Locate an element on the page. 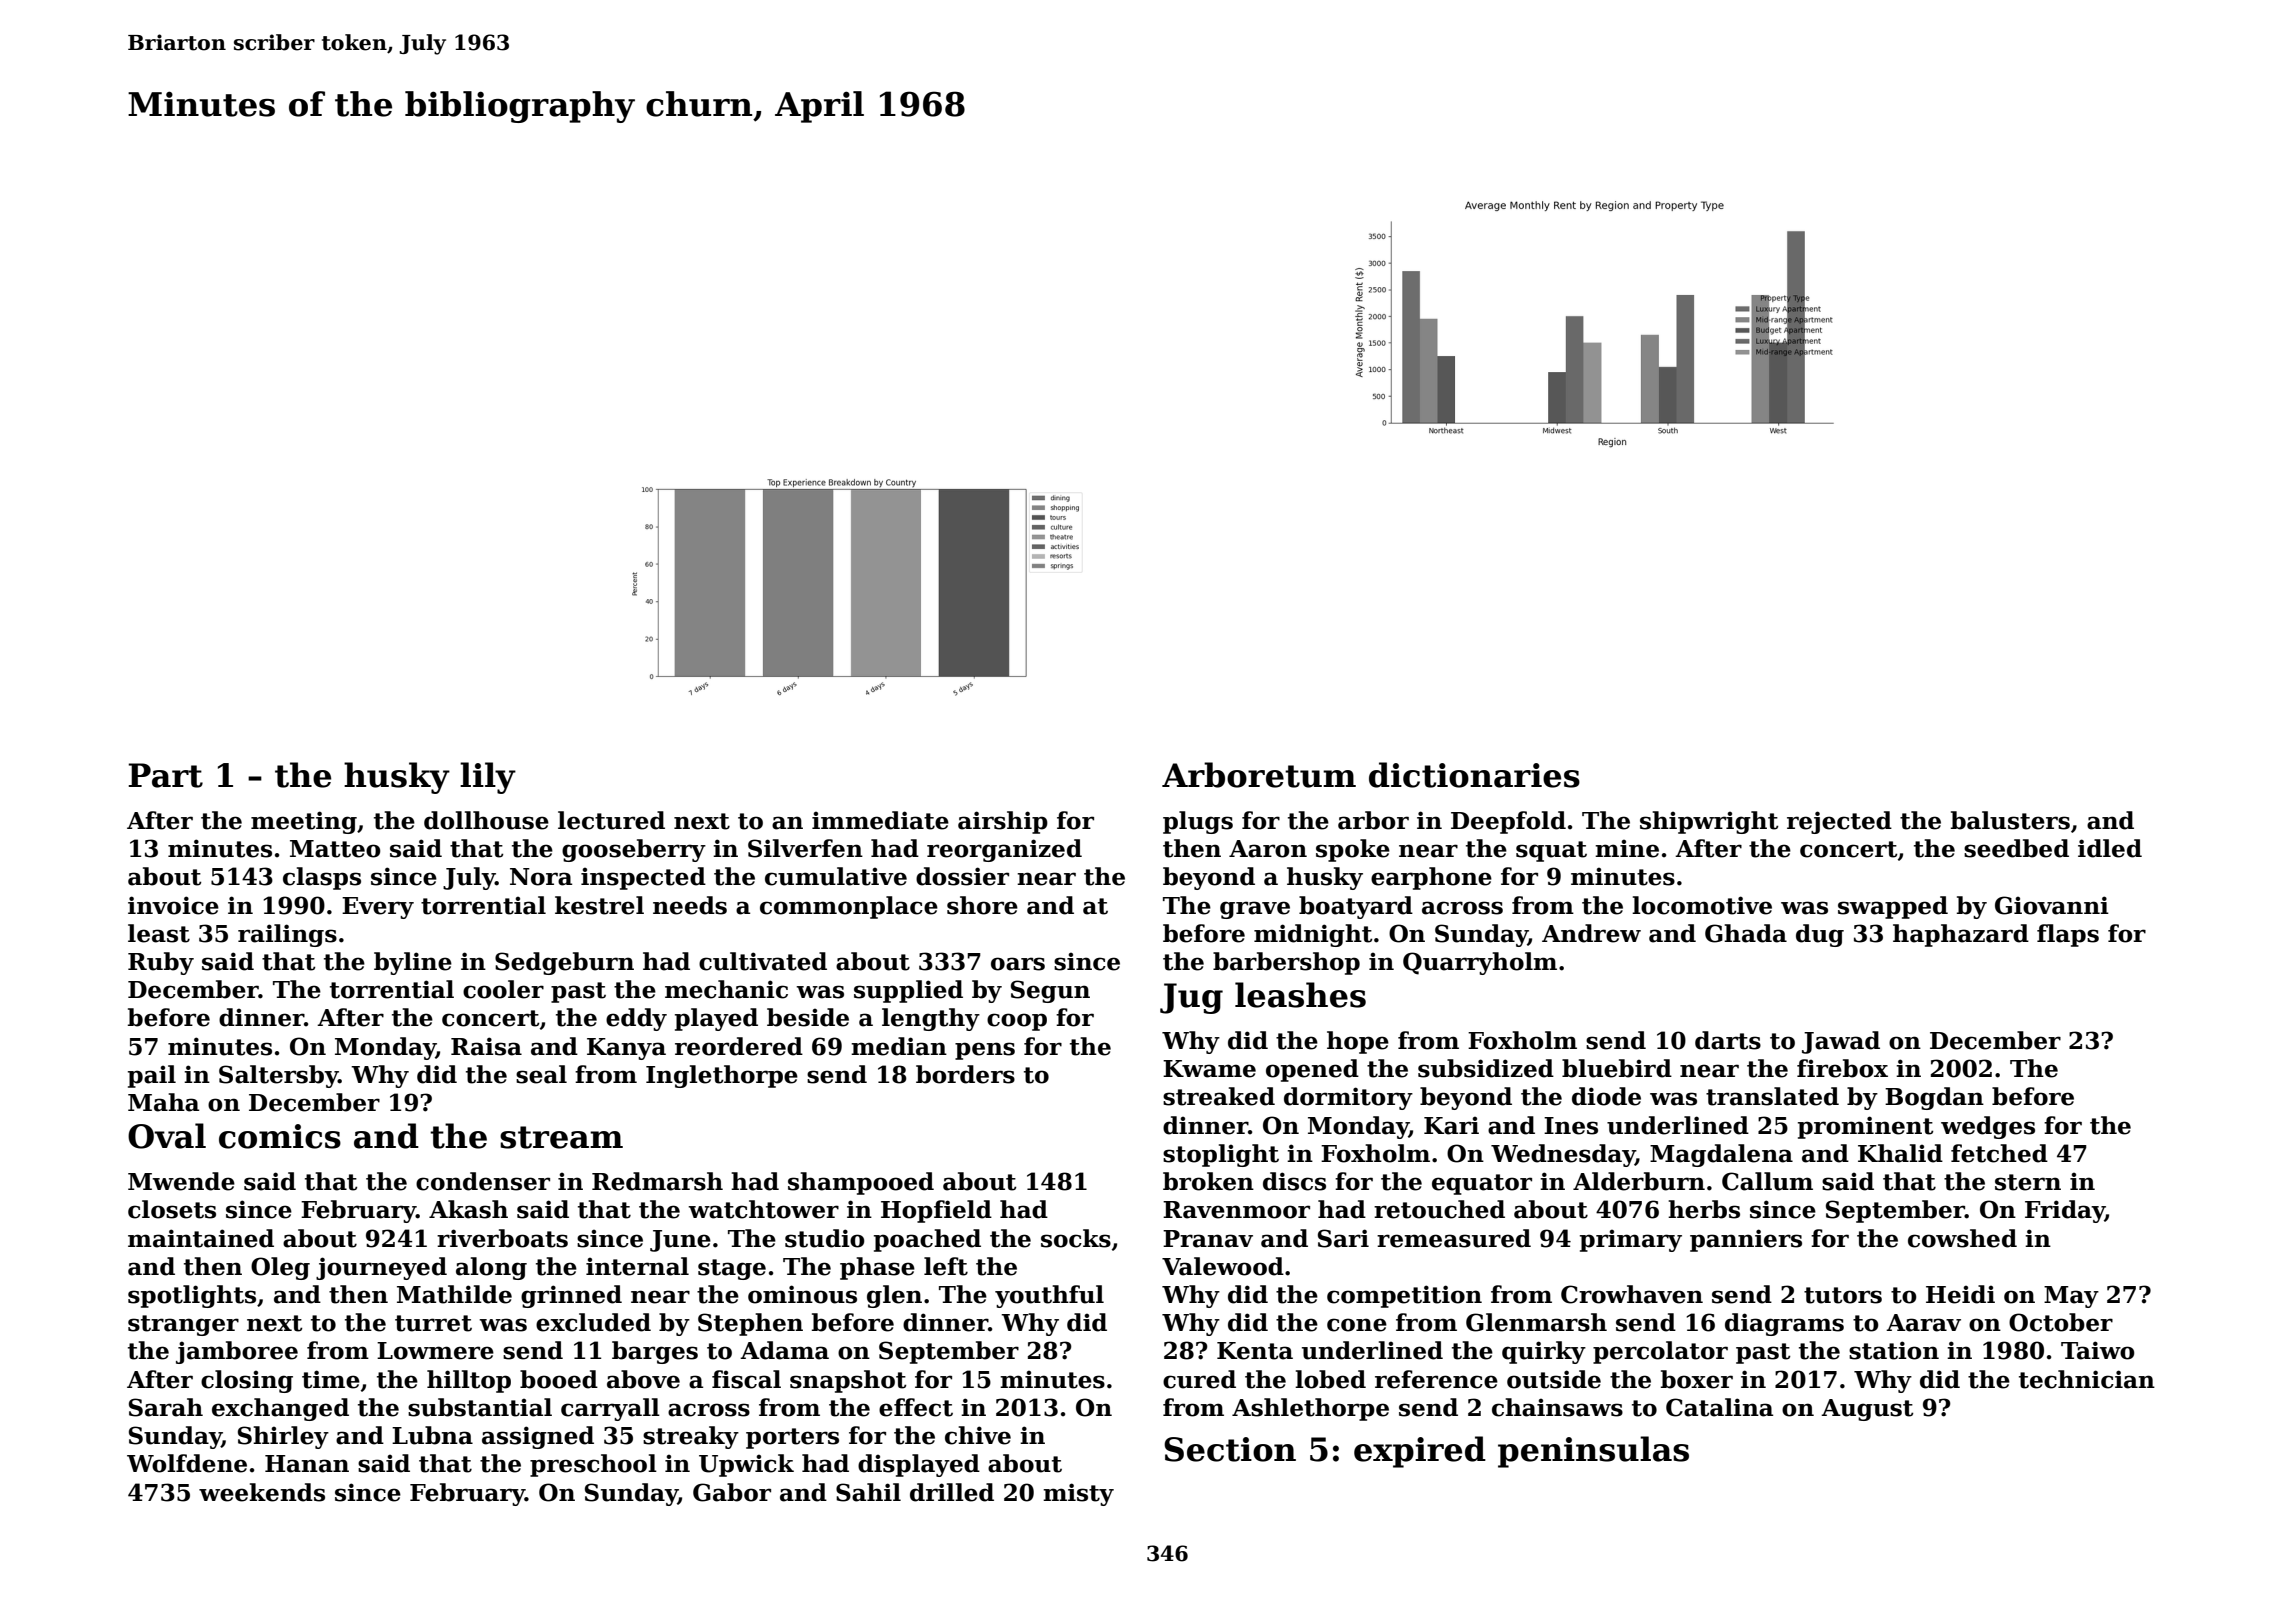 The width and height of the image is (2292, 1620). turret is located at coordinates (433, 1323).
